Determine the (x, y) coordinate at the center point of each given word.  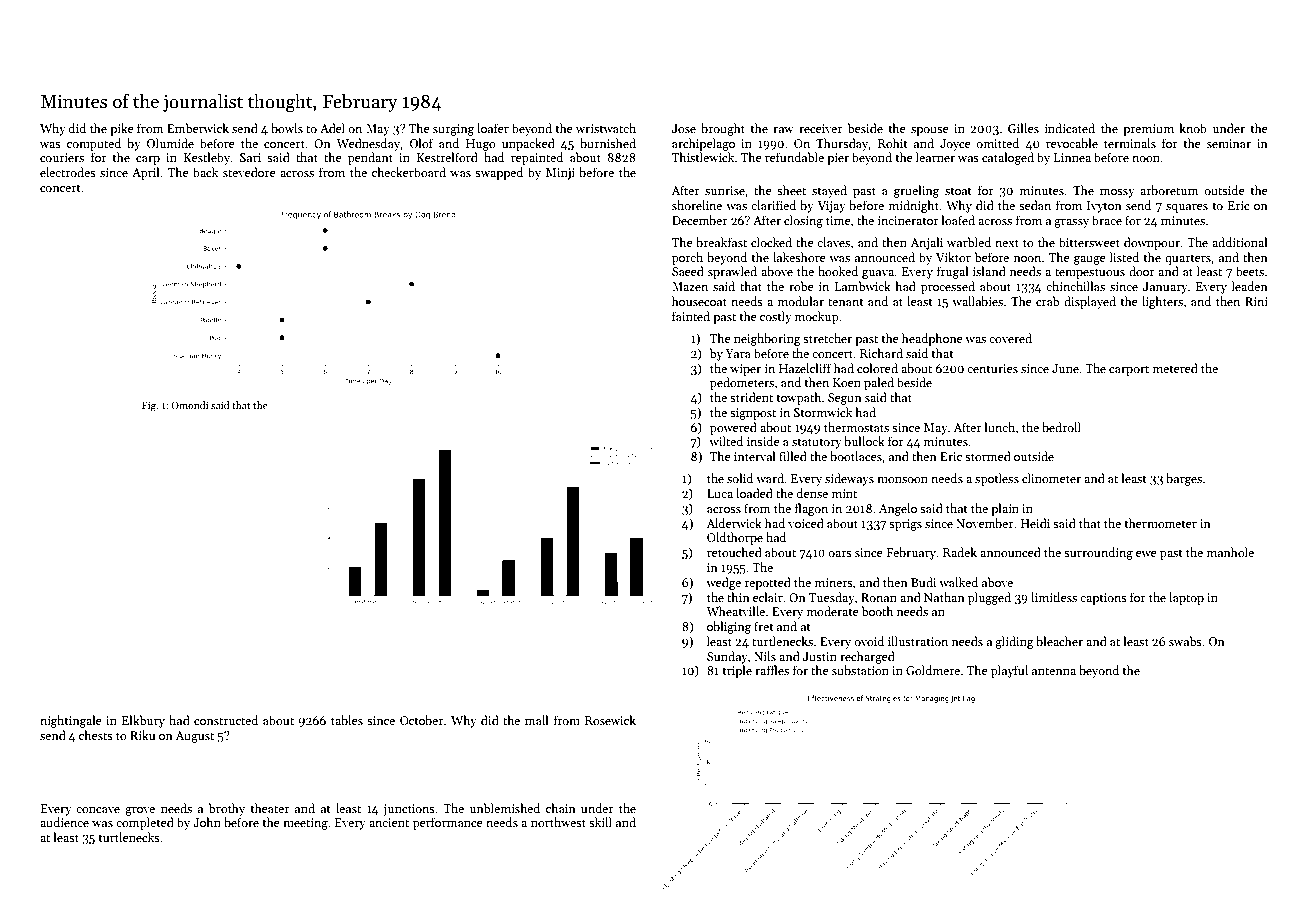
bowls (287, 128)
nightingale (71, 721)
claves (833, 242)
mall (537, 720)
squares (1187, 208)
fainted (691, 316)
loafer (493, 128)
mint (844, 493)
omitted (997, 143)
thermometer (1160, 523)
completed (145, 823)
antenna (1054, 671)
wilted (726, 441)
